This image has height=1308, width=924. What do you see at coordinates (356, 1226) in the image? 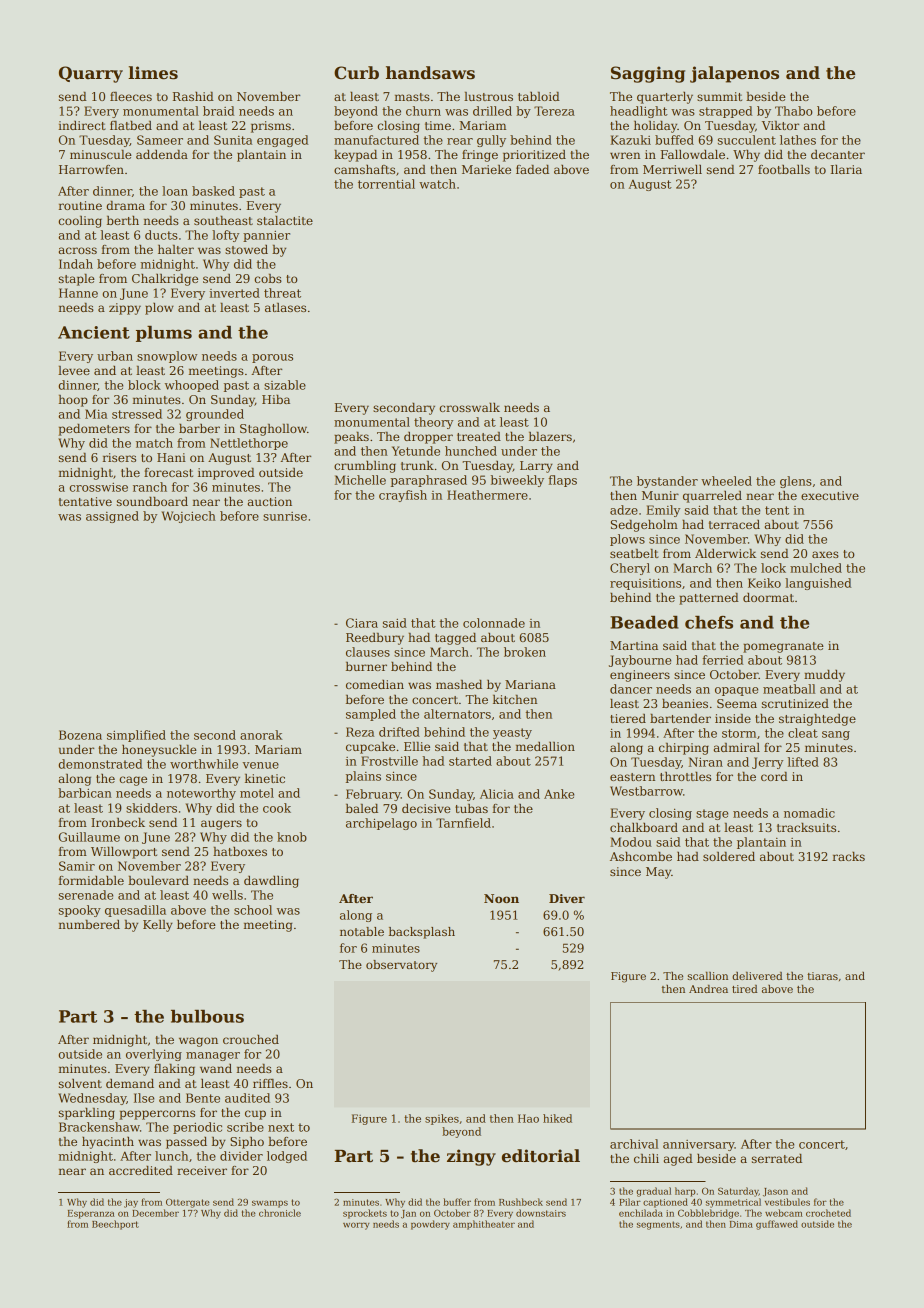
I see `worry` at bounding box center [356, 1226].
